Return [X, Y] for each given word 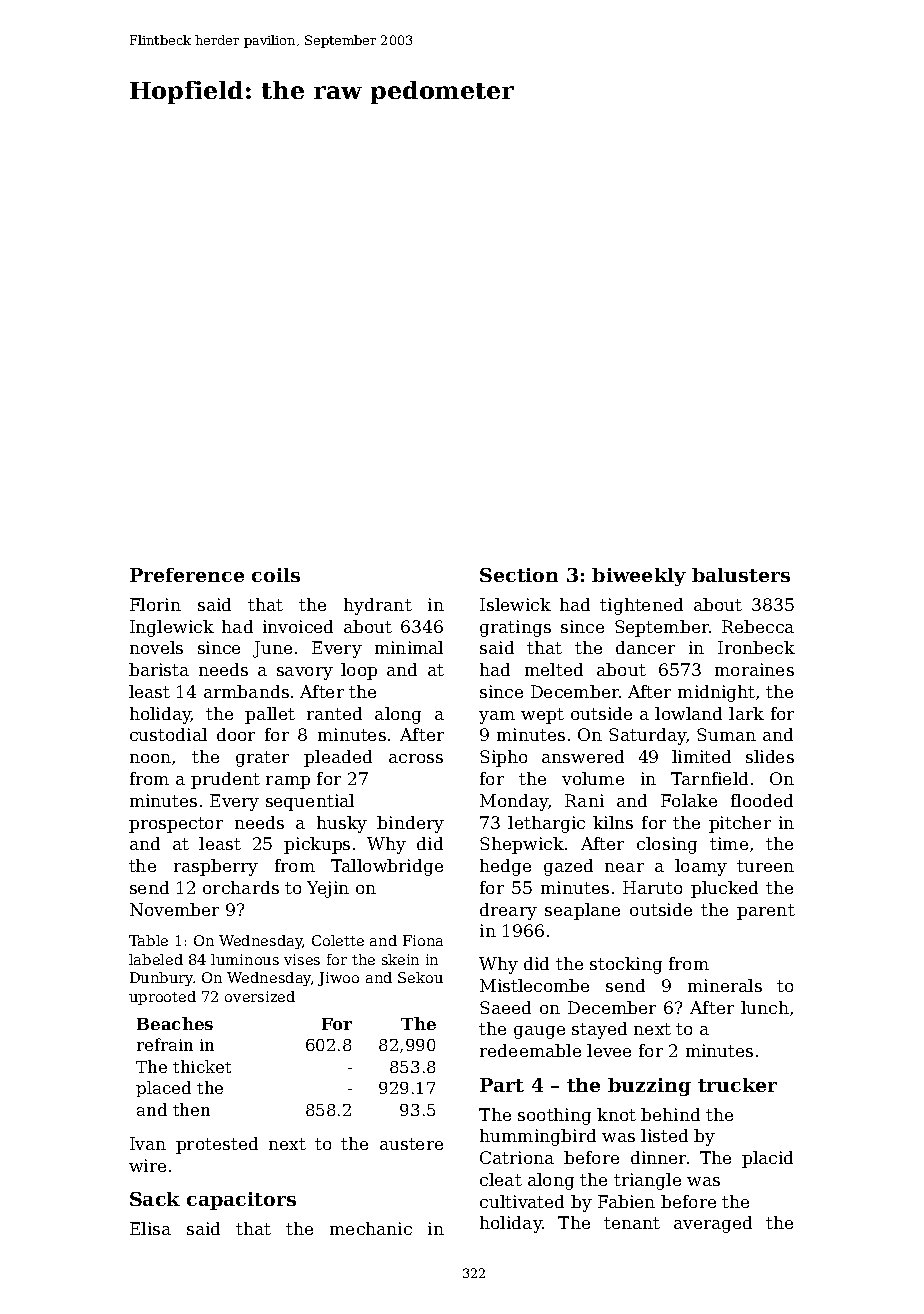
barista [159, 669]
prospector [176, 825]
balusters [741, 575]
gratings [515, 628]
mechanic [371, 1228]
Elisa [150, 1228]
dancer [645, 647]
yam [497, 717]
